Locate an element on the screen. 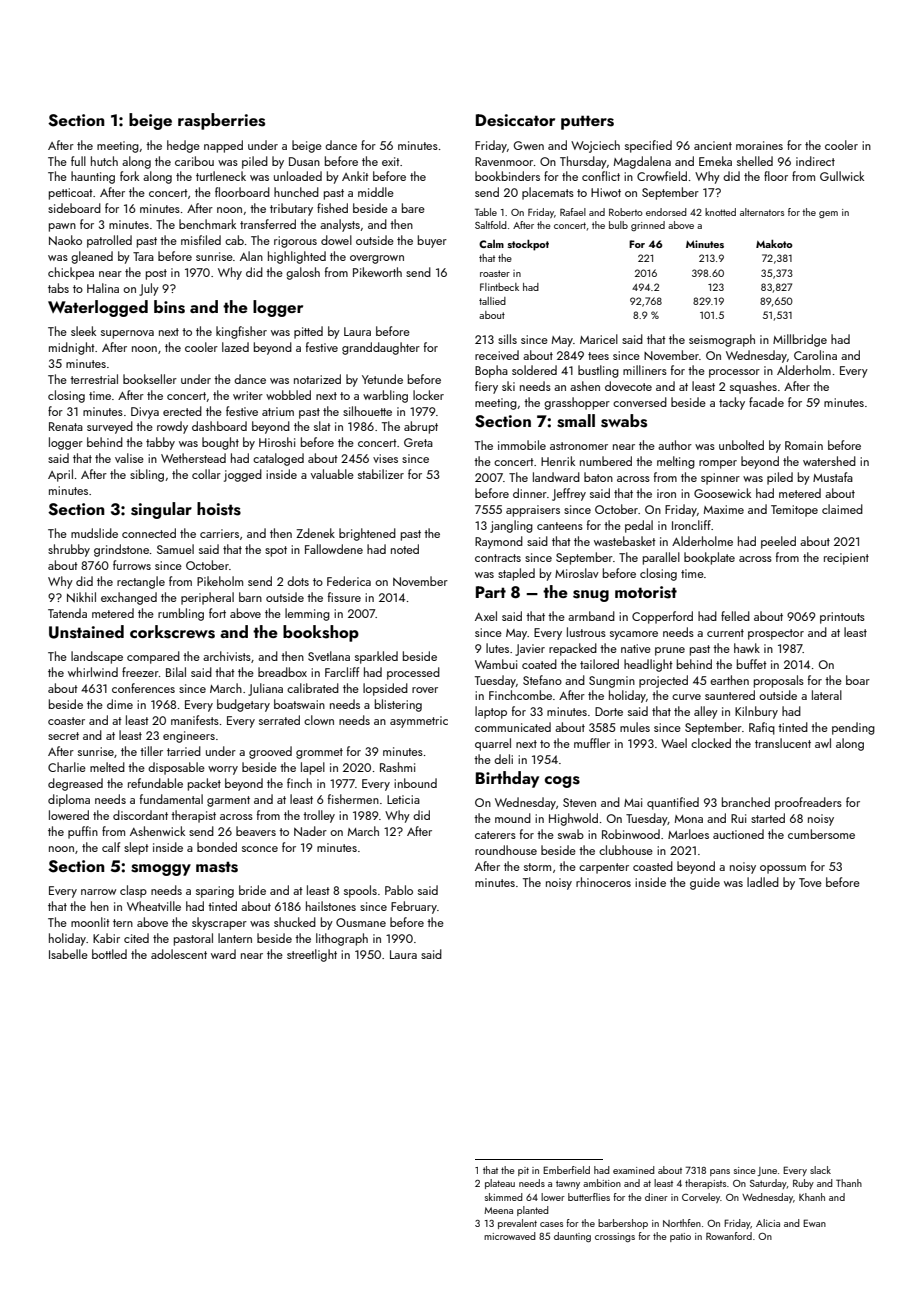 The image size is (924, 1308). galosh is located at coordinates (303, 273).
